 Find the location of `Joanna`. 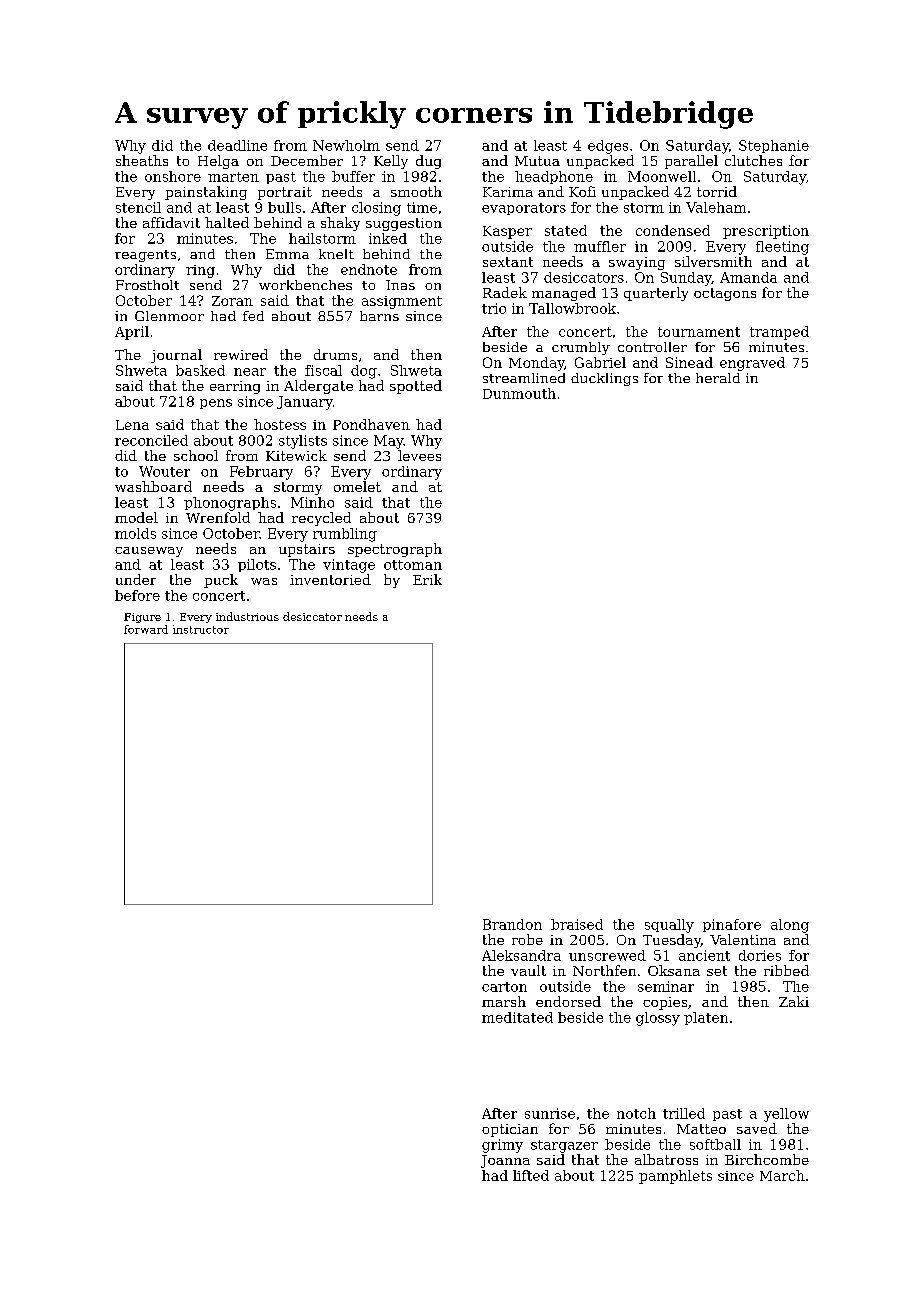

Joanna is located at coordinates (505, 1161).
